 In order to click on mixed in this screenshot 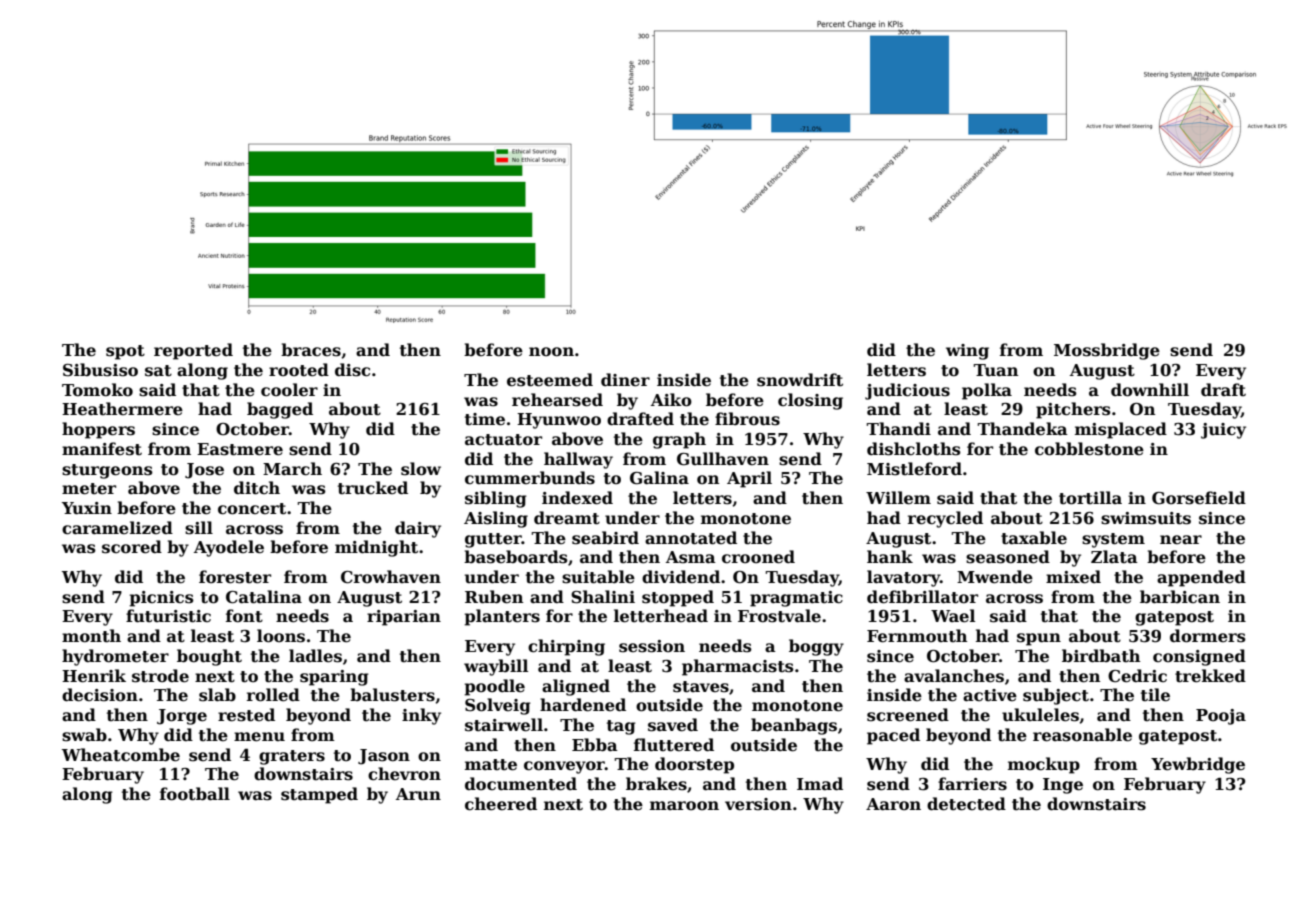, I will do `click(1073, 577)`.
